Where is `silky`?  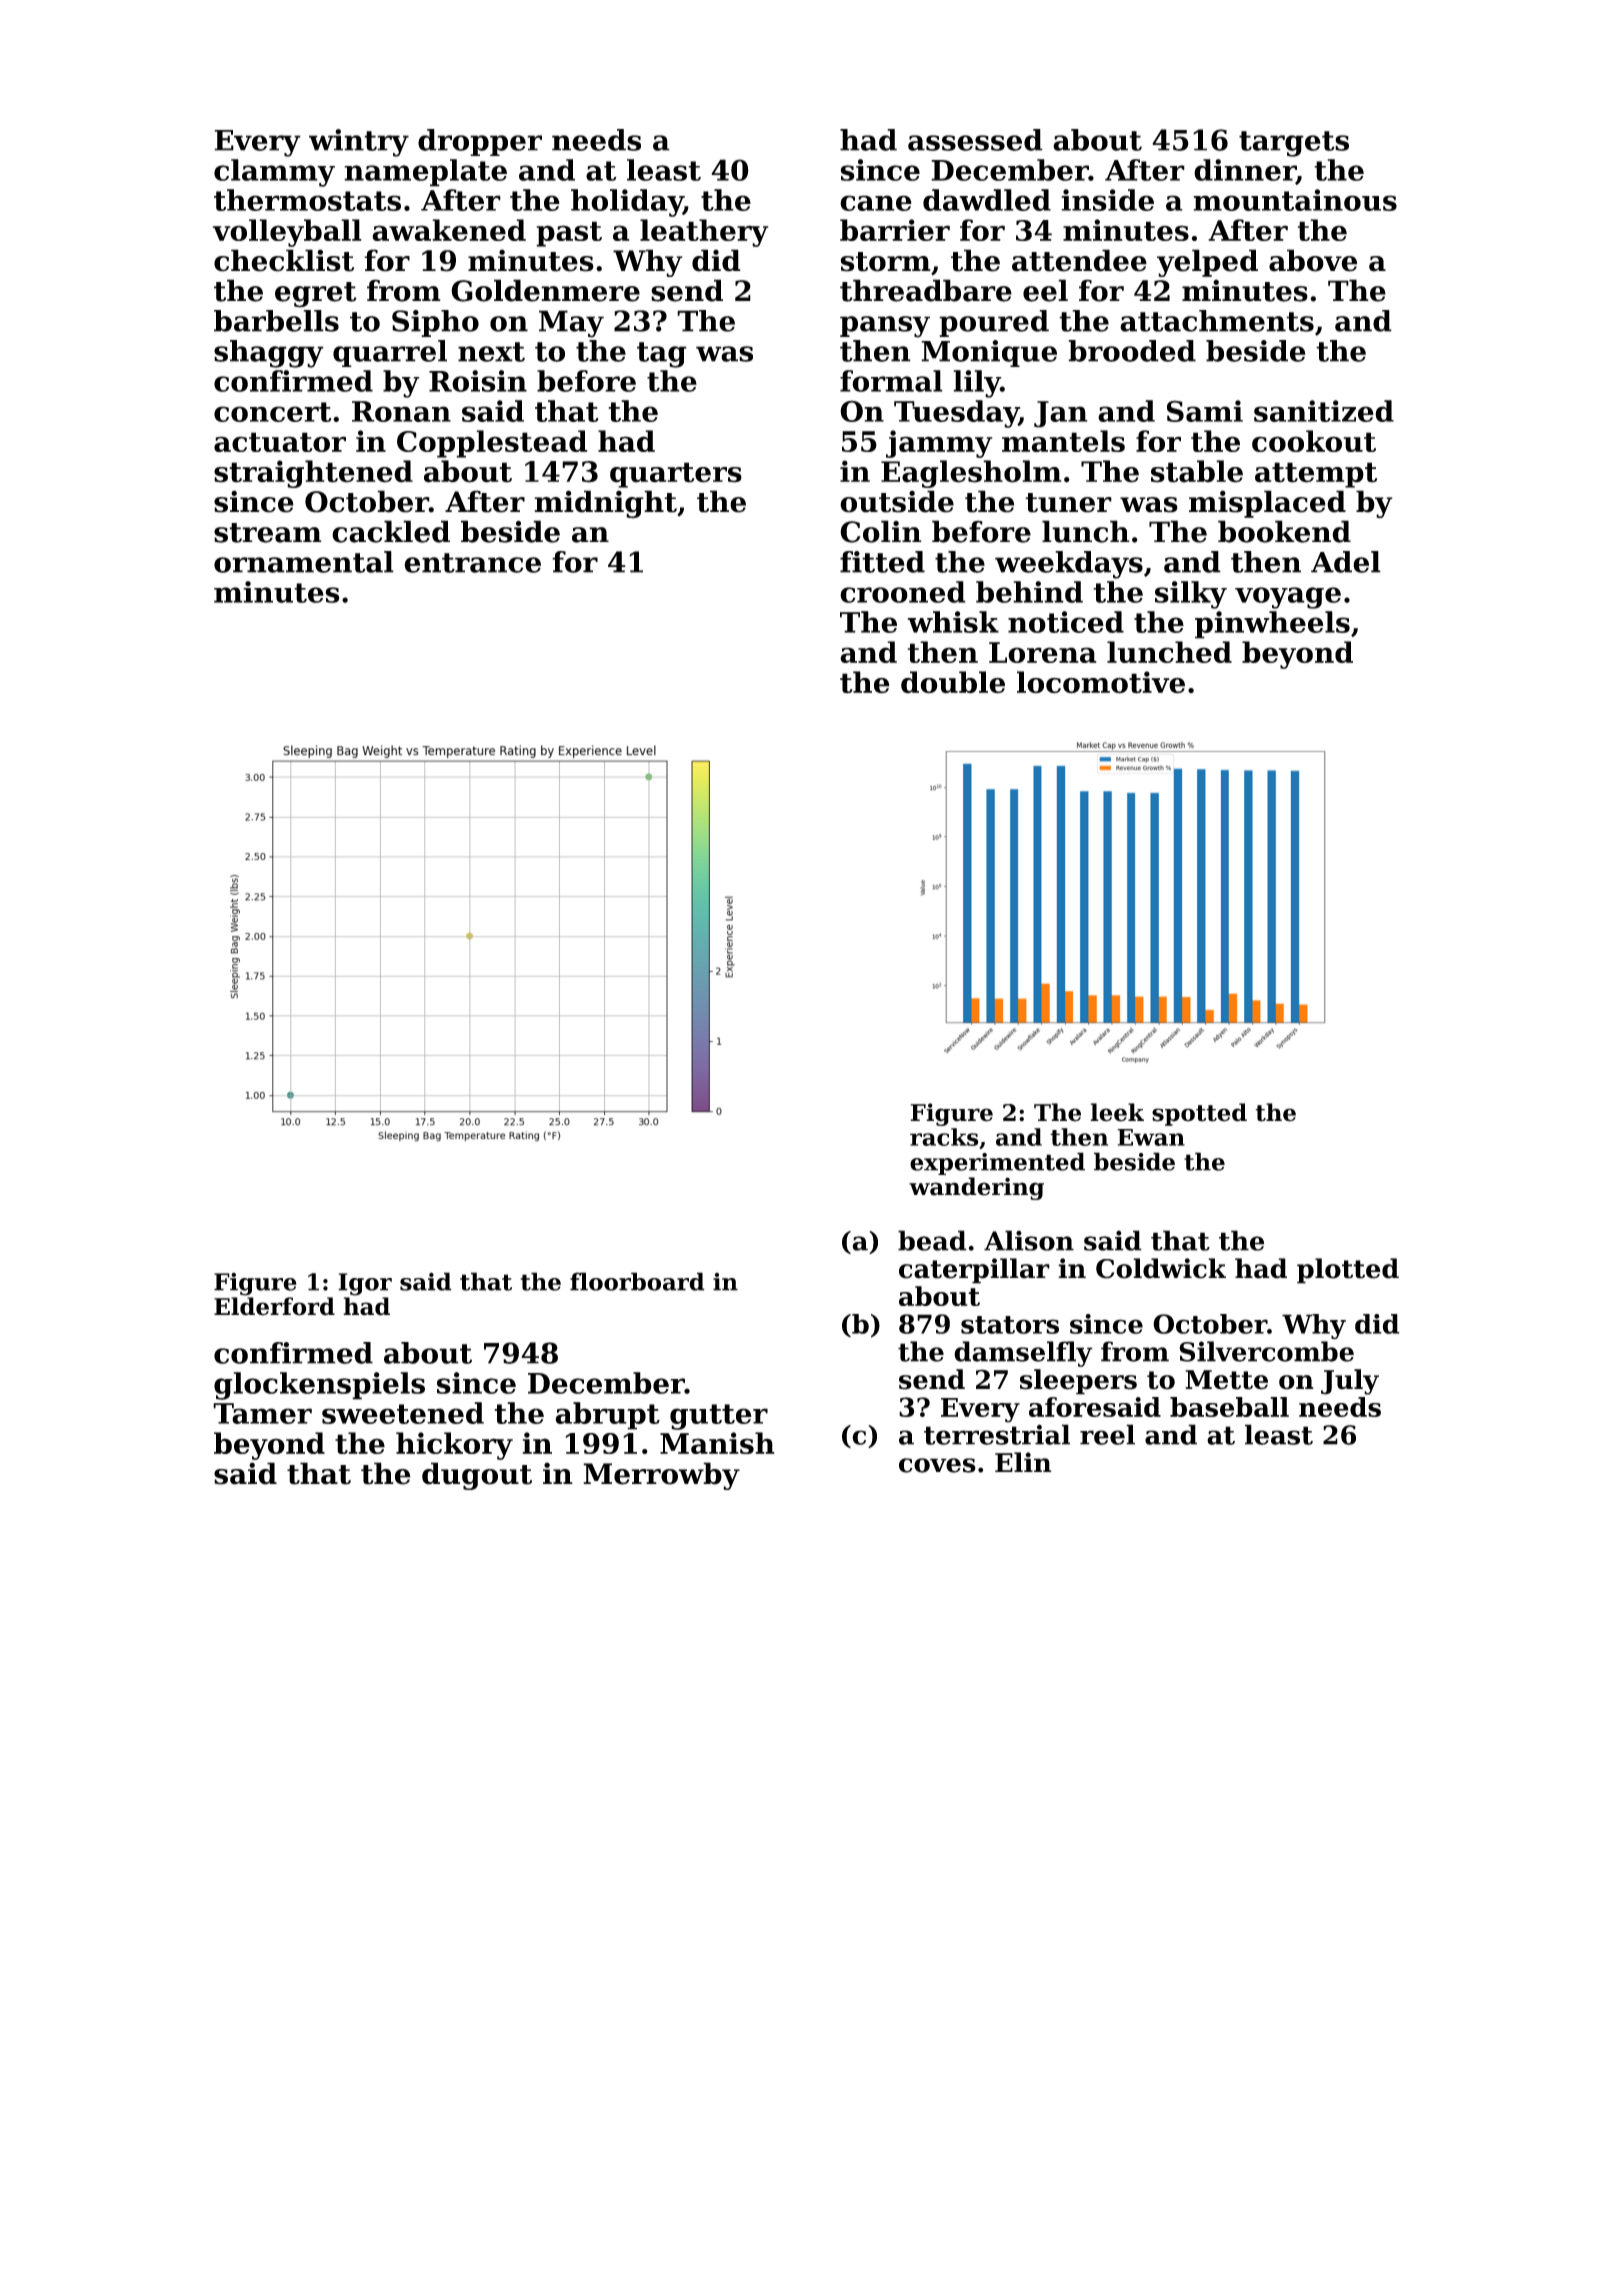 silky is located at coordinates (1191, 595).
